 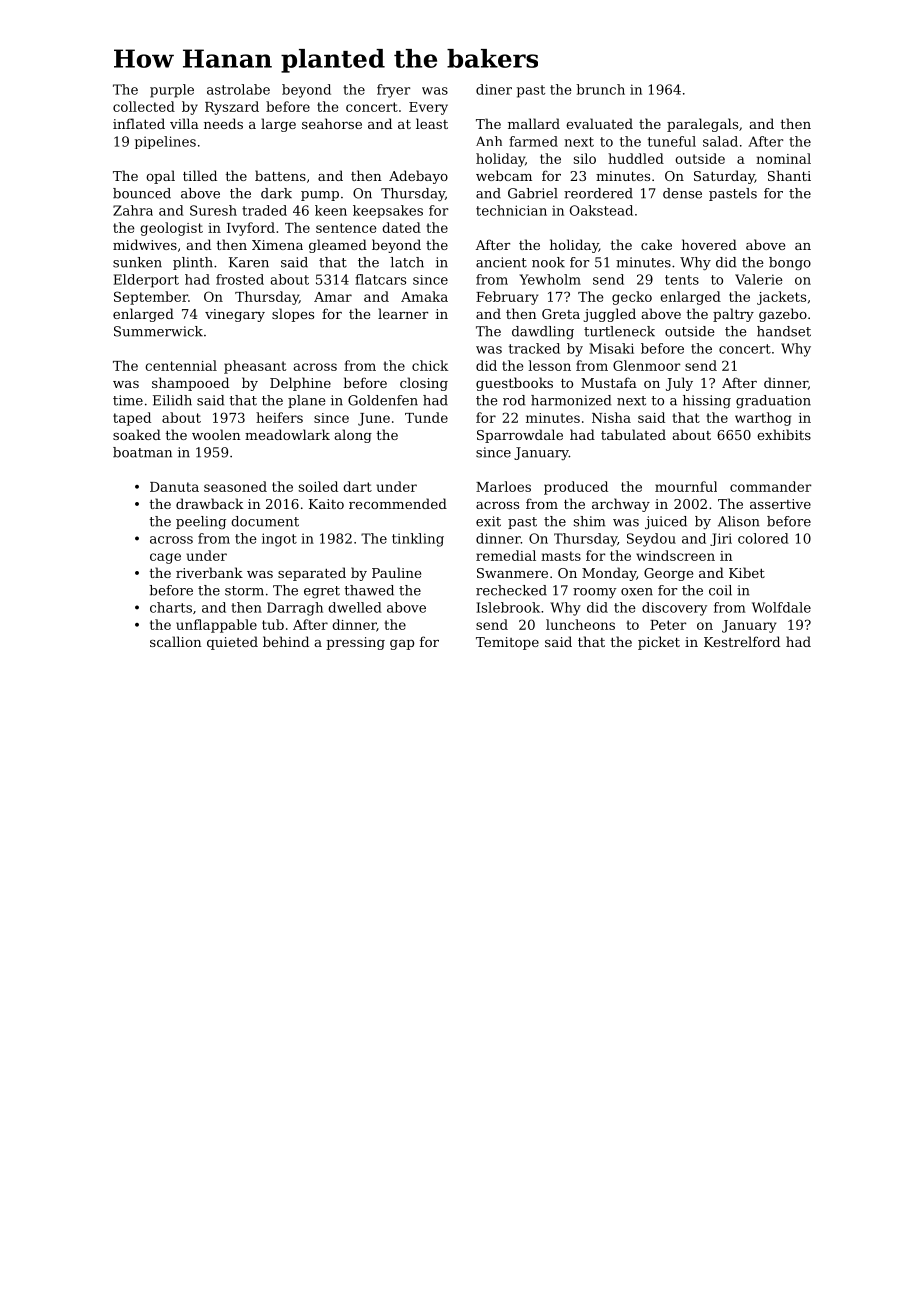 What do you see at coordinates (686, 486) in the screenshot?
I see `mournful` at bounding box center [686, 486].
